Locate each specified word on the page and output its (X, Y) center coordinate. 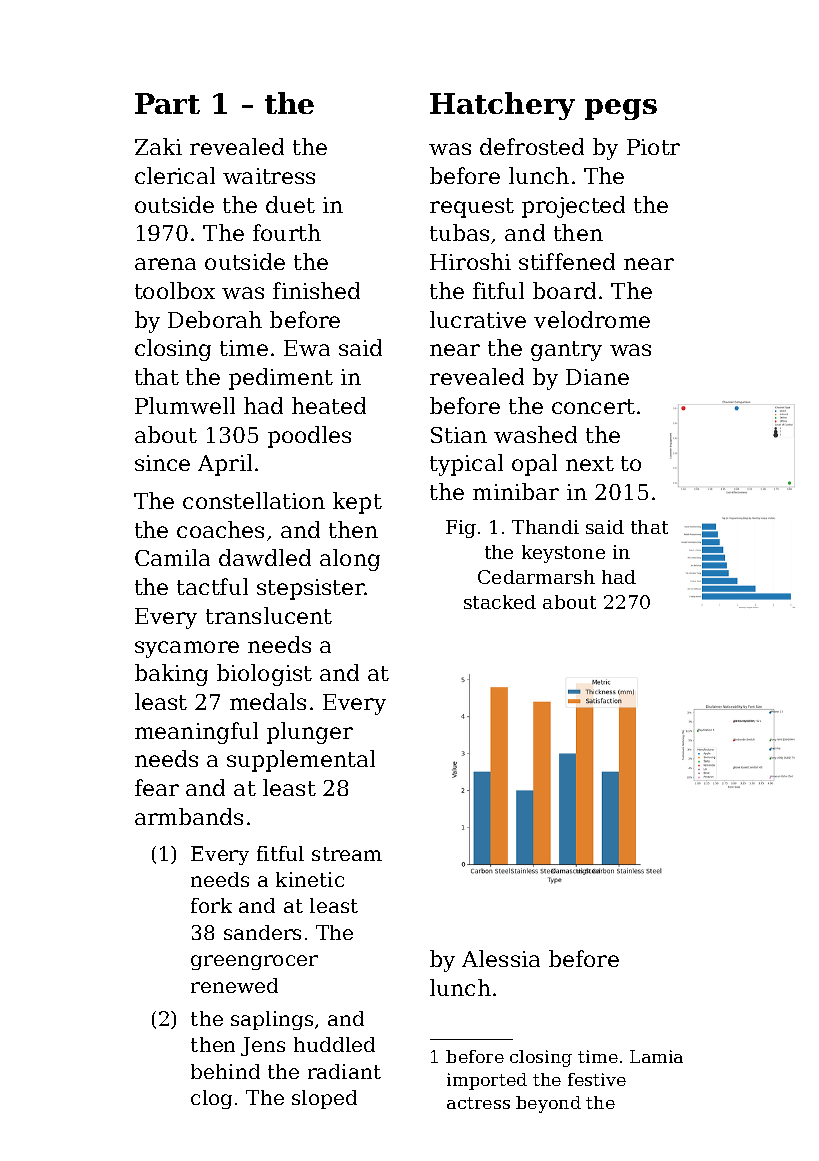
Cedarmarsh (536, 577)
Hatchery (502, 106)
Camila (172, 557)
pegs (621, 109)
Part (167, 103)
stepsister (311, 589)
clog (211, 1099)
